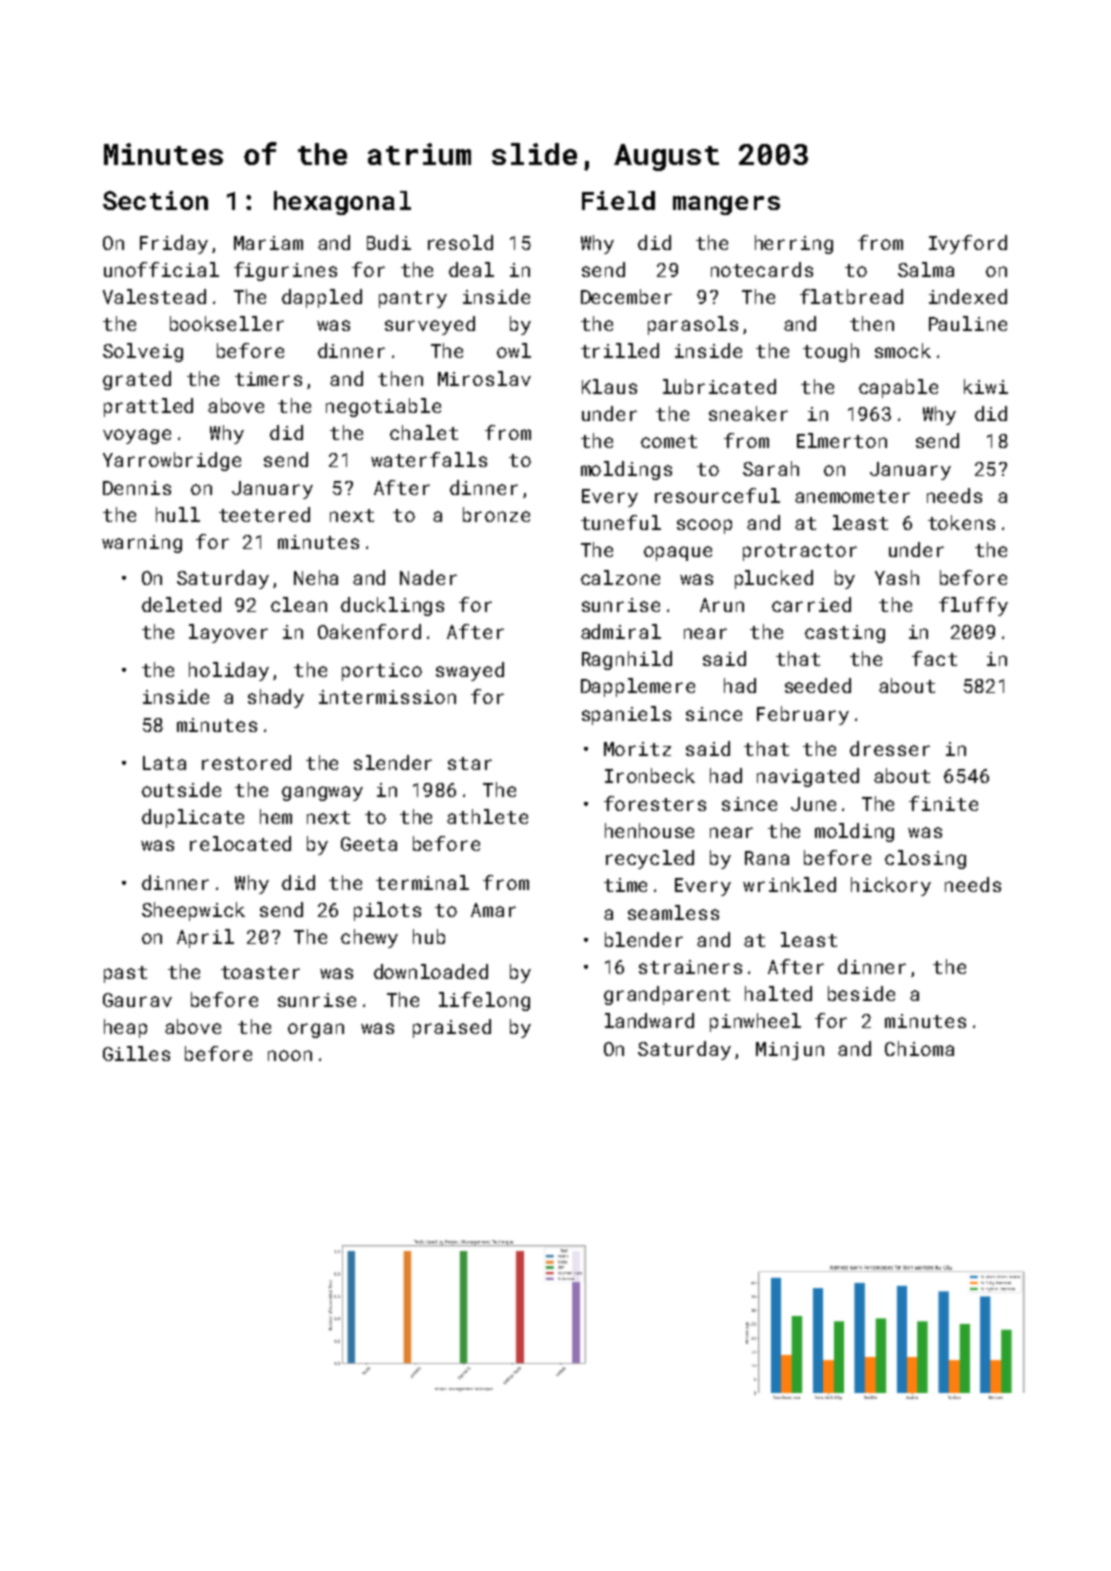 Image resolution: width=1111 pixels, height=1571 pixels. Describe the element at coordinates (621, 522) in the document. I see `tuneful` at that location.
